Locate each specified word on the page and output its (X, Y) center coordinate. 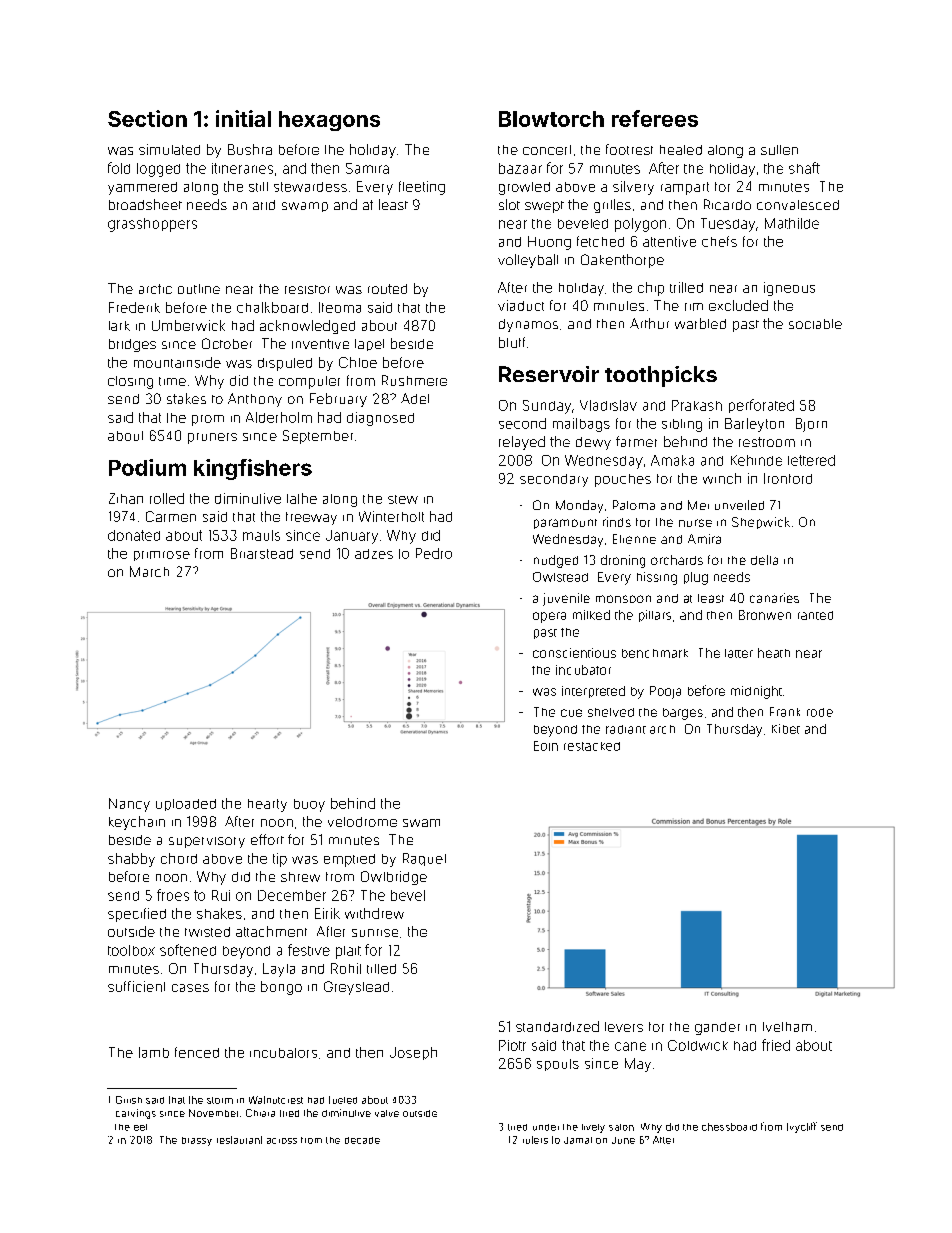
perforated (761, 406)
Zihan (126, 498)
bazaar (520, 168)
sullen (779, 150)
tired (517, 1127)
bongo (281, 988)
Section (147, 118)
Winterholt (391, 516)
